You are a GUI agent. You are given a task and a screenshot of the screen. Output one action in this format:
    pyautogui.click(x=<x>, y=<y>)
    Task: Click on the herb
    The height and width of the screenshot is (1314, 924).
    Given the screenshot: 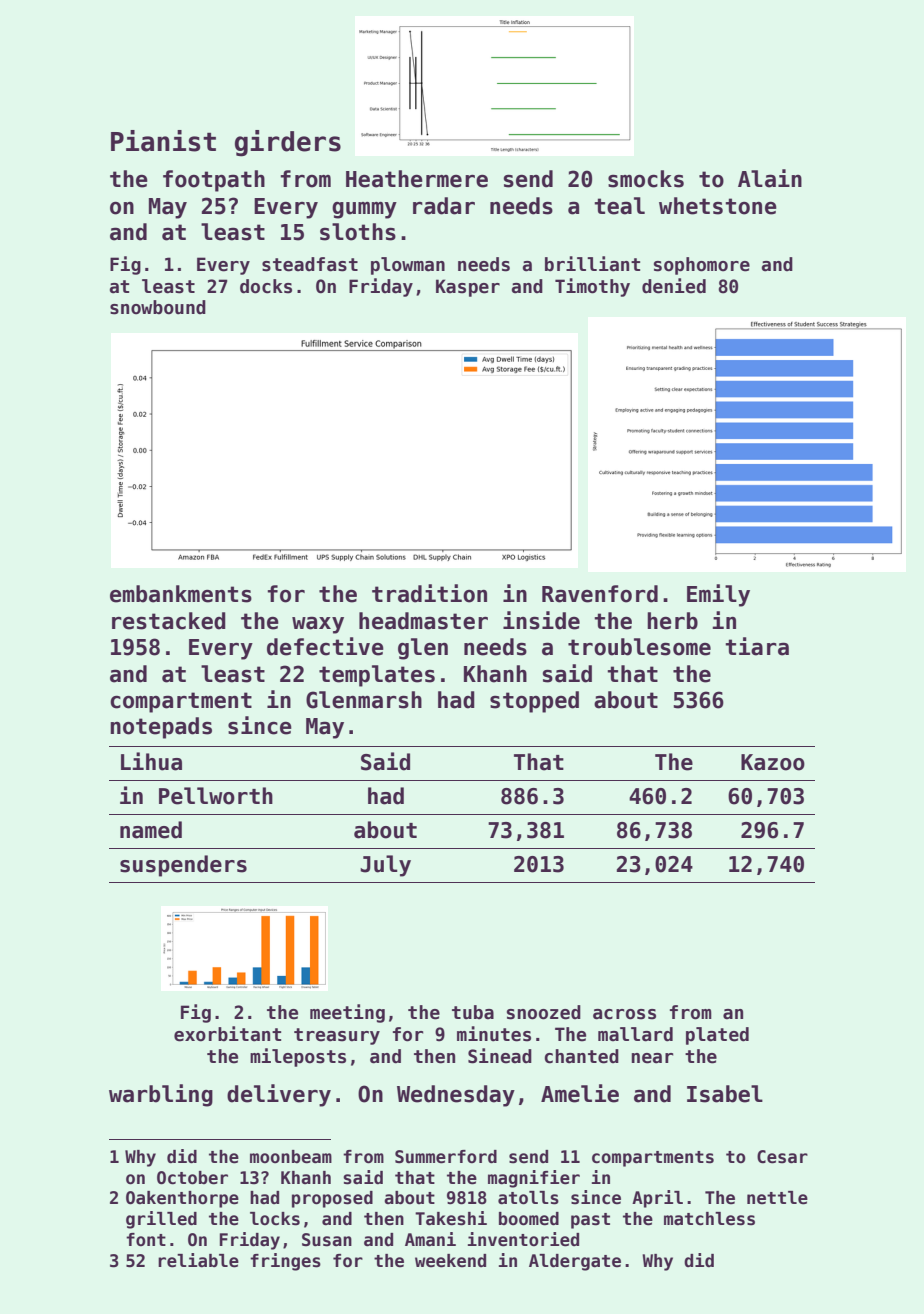 What is the action you would take?
    pyautogui.click(x=672, y=621)
